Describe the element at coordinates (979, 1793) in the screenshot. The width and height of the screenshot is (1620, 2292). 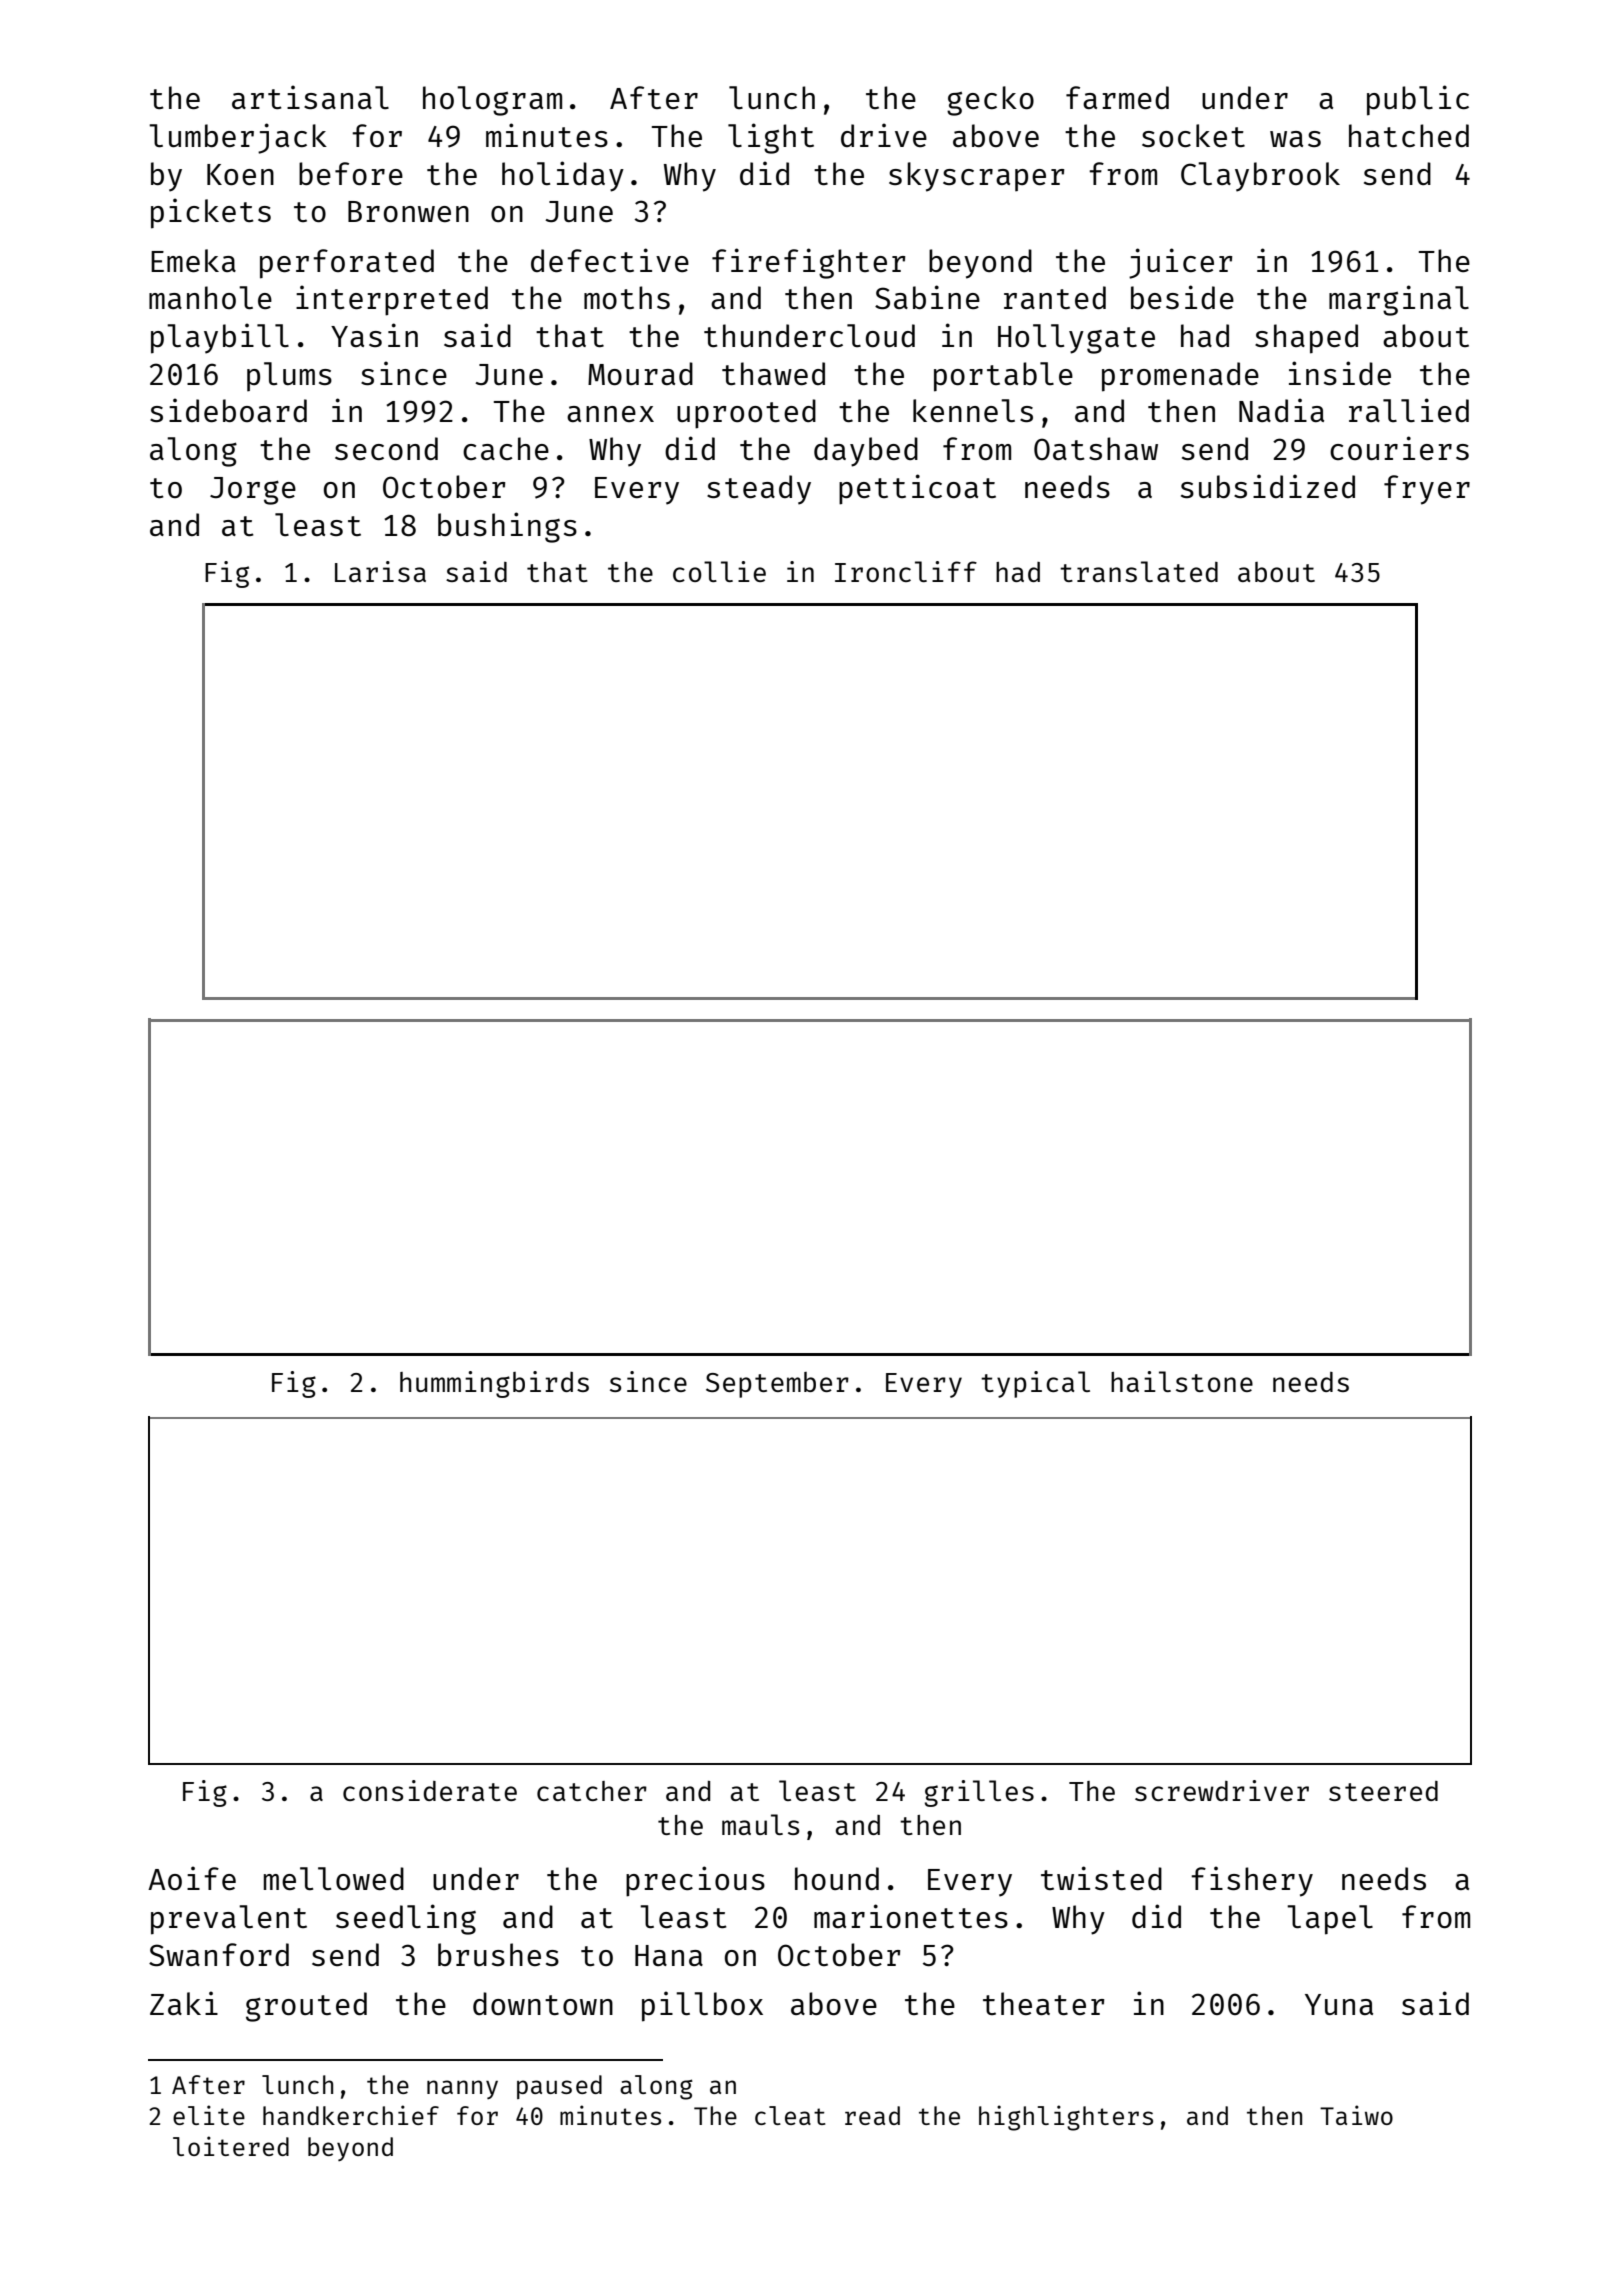
I see `grilles` at that location.
